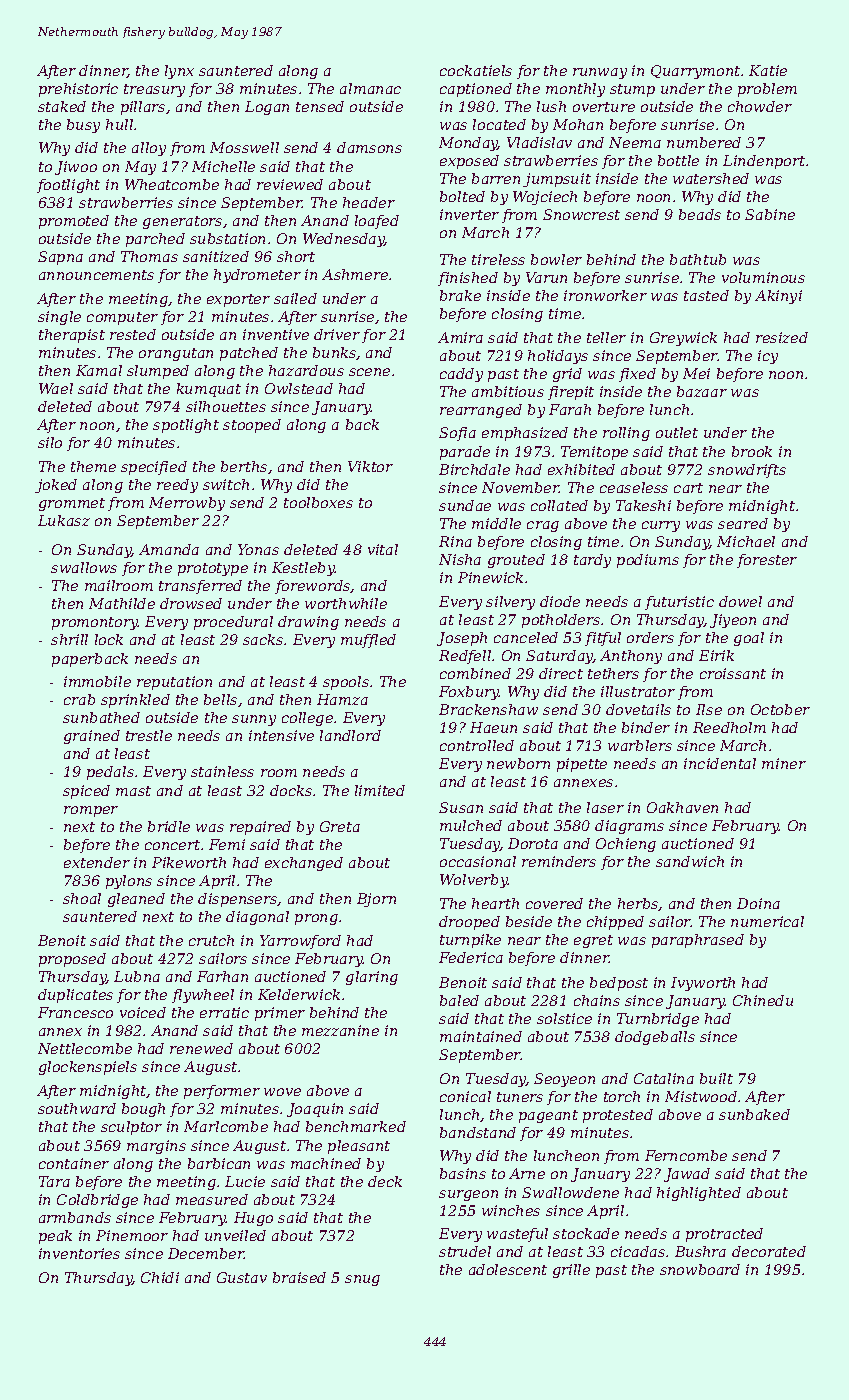 The height and width of the screenshot is (1400, 849). Describe the element at coordinates (97, 1201) in the screenshot. I see `Coldbridge` at that location.
